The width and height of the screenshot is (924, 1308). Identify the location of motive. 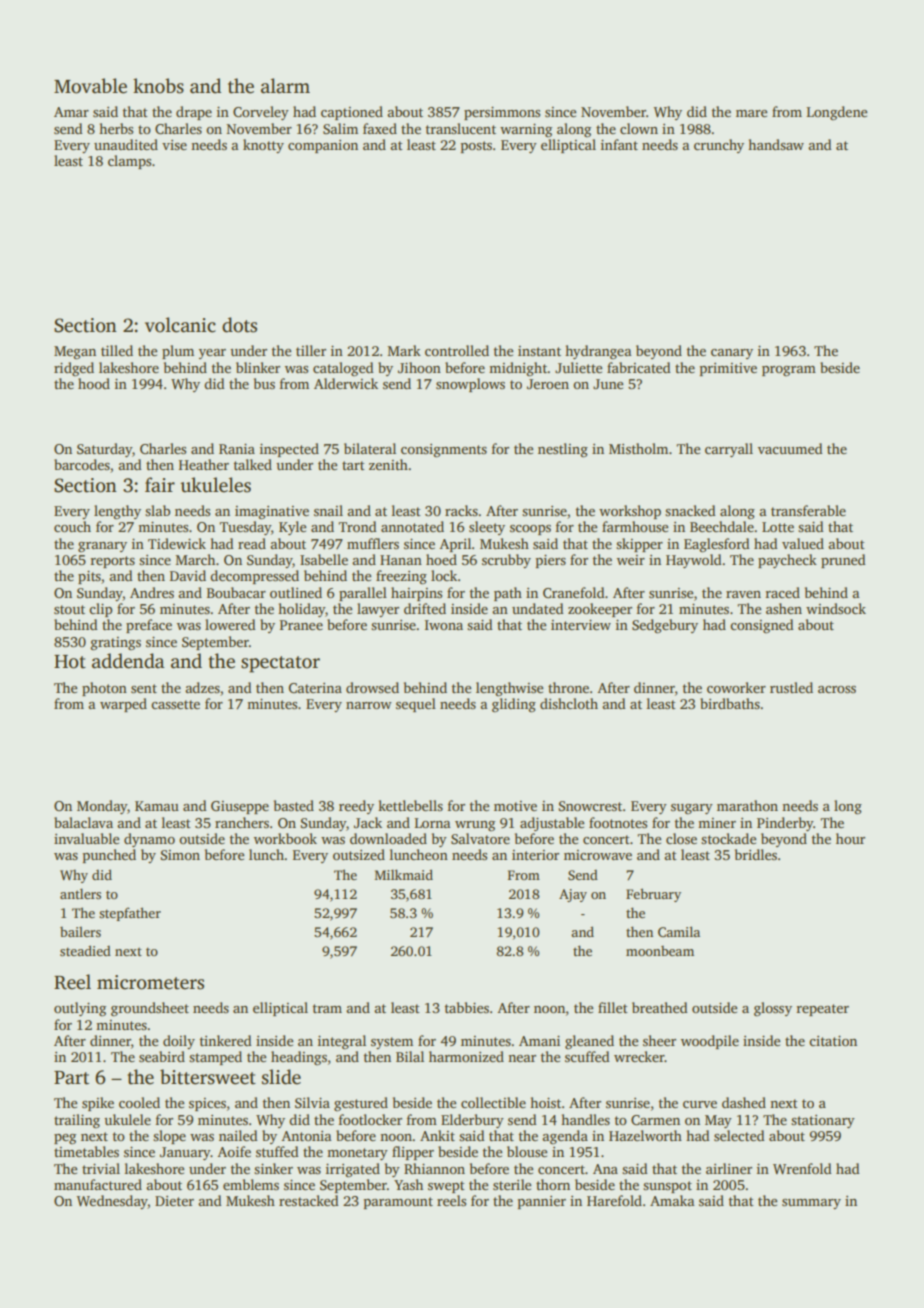
(515, 806).
